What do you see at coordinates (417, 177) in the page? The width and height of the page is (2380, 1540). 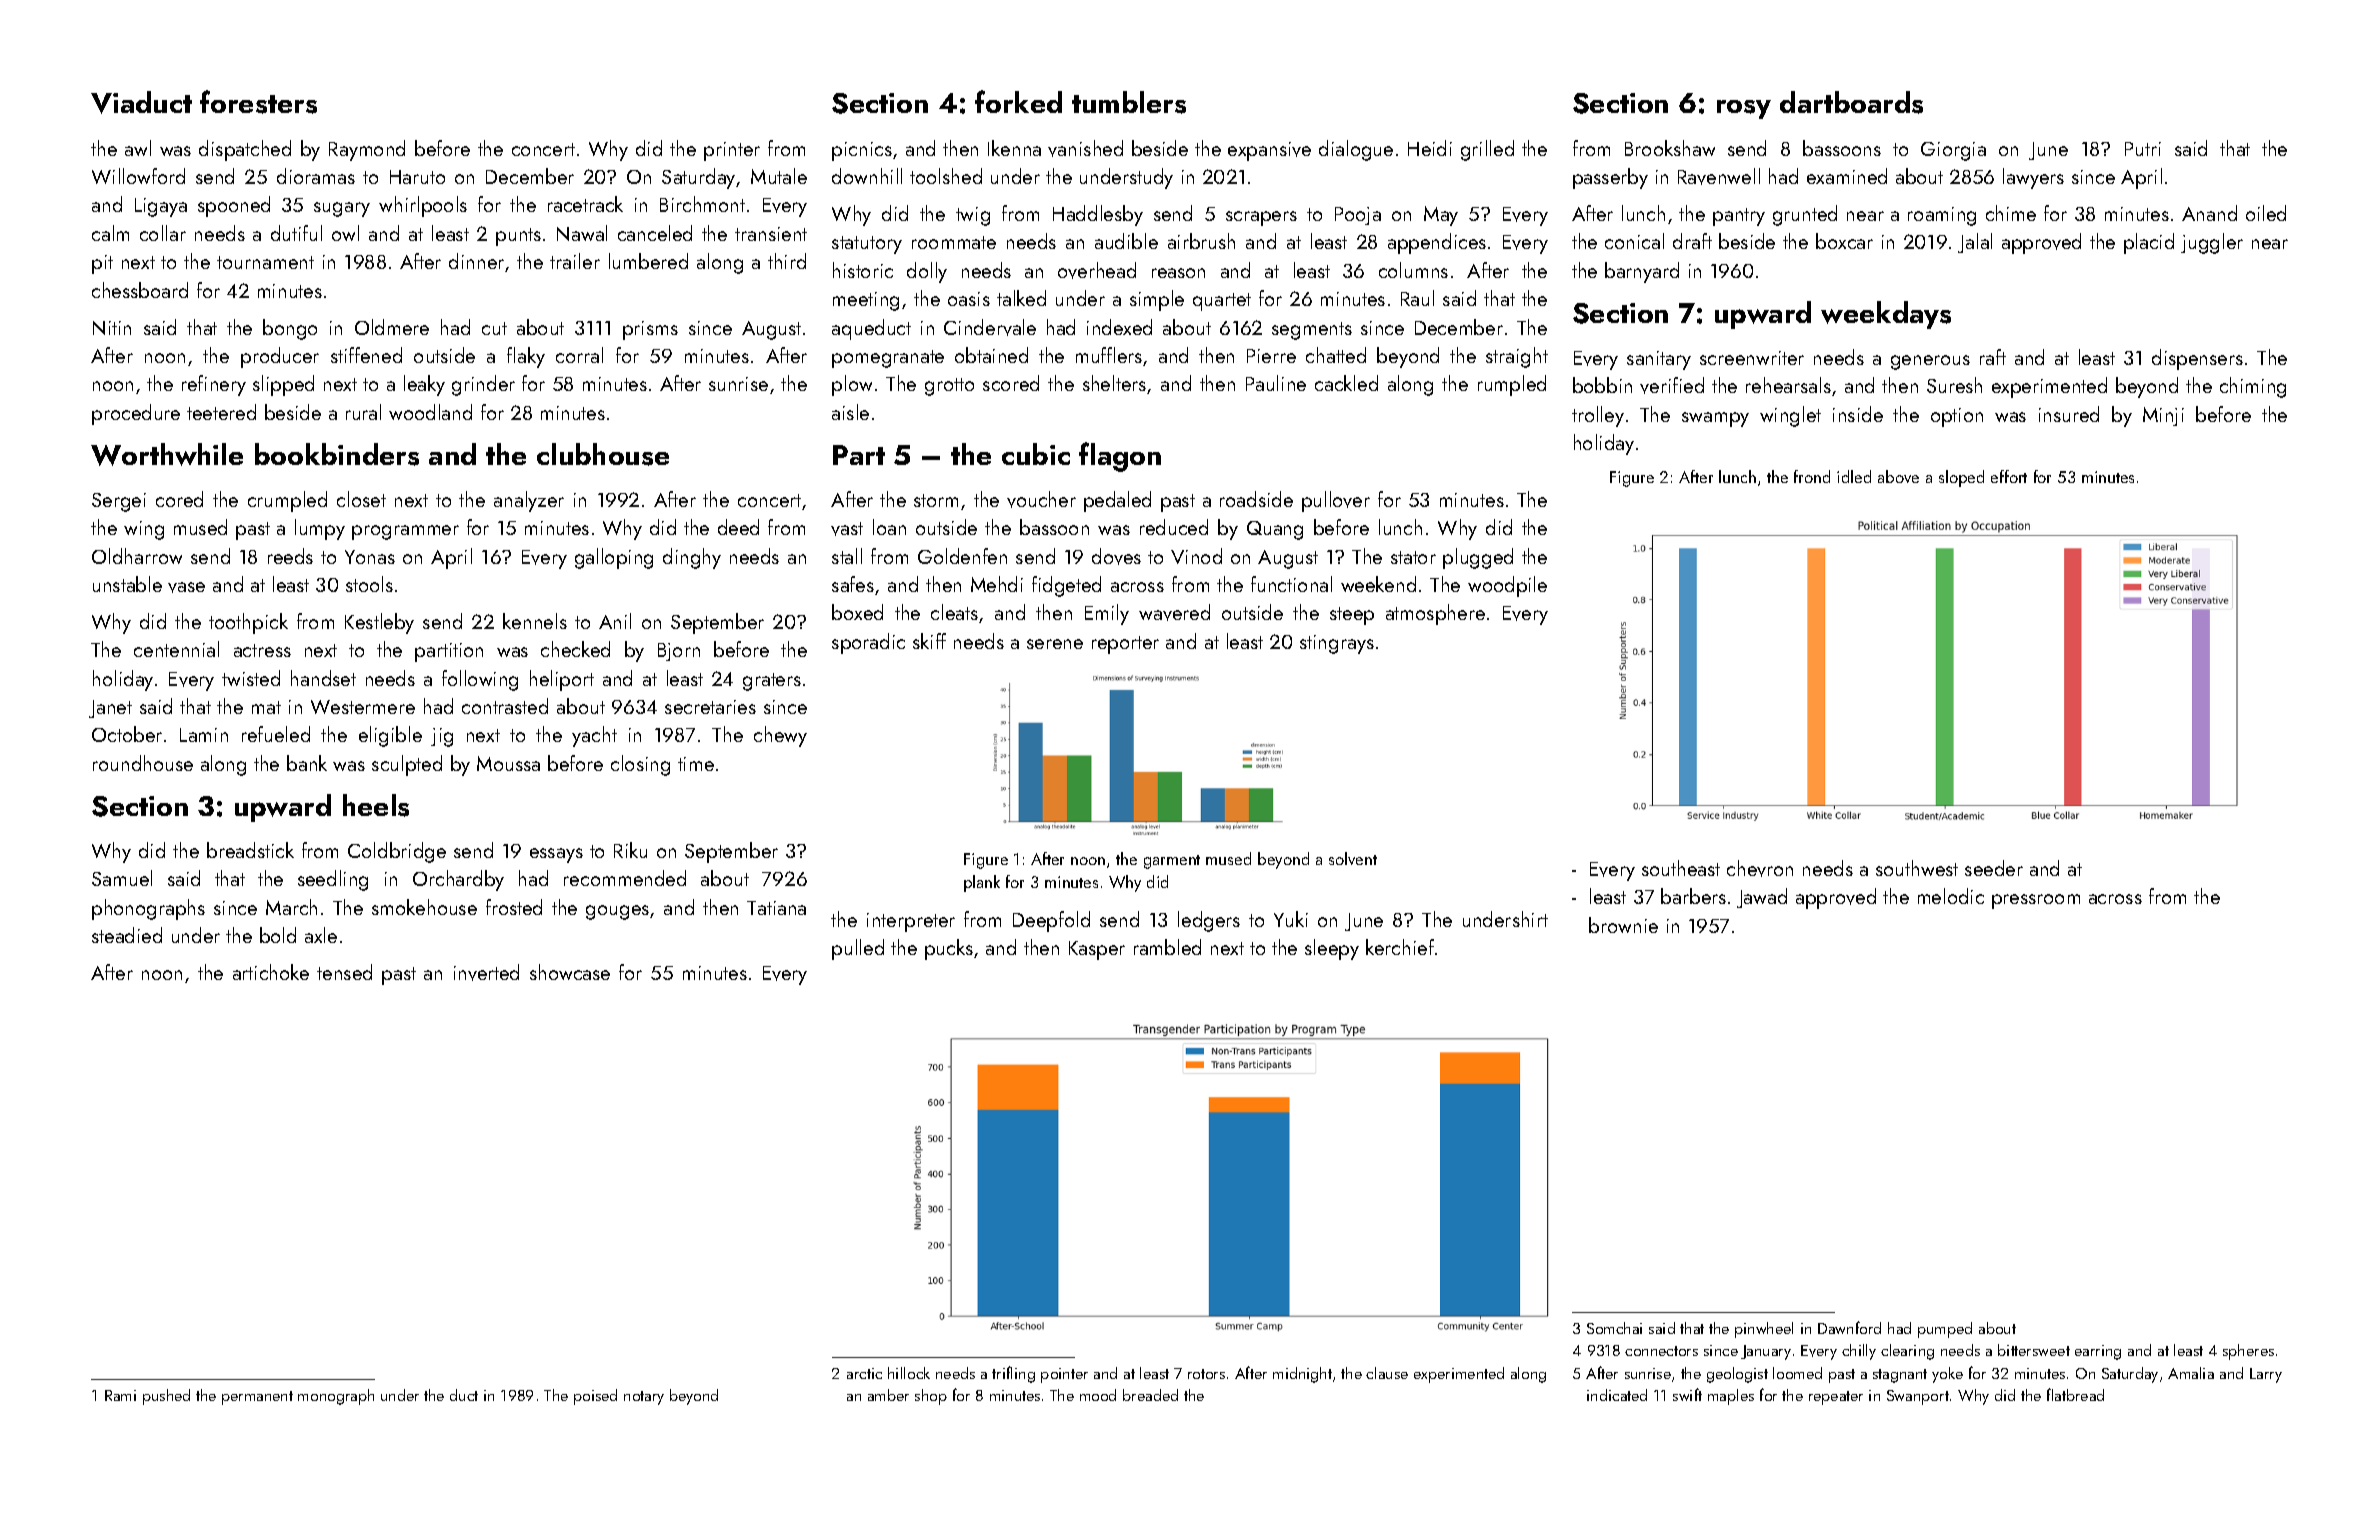 I see `Haruto` at bounding box center [417, 177].
